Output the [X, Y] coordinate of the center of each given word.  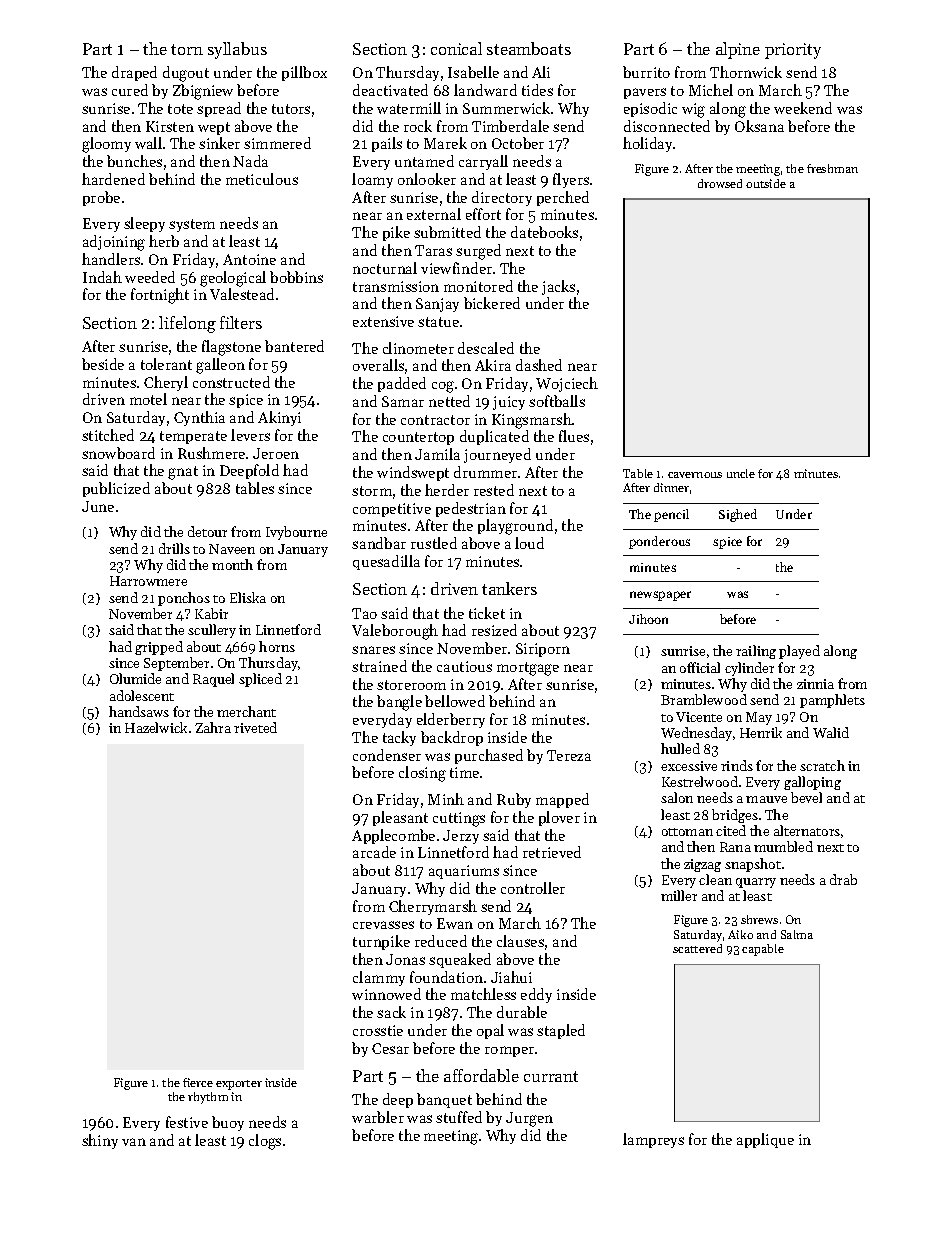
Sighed [738, 515]
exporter [239, 1085]
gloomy [106, 145]
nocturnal [385, 268]
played [799, 652]
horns [277, 646]
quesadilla [386, 562]
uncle [741, 473]
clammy [379, 978]
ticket [487, 613]
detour [207, 531]
